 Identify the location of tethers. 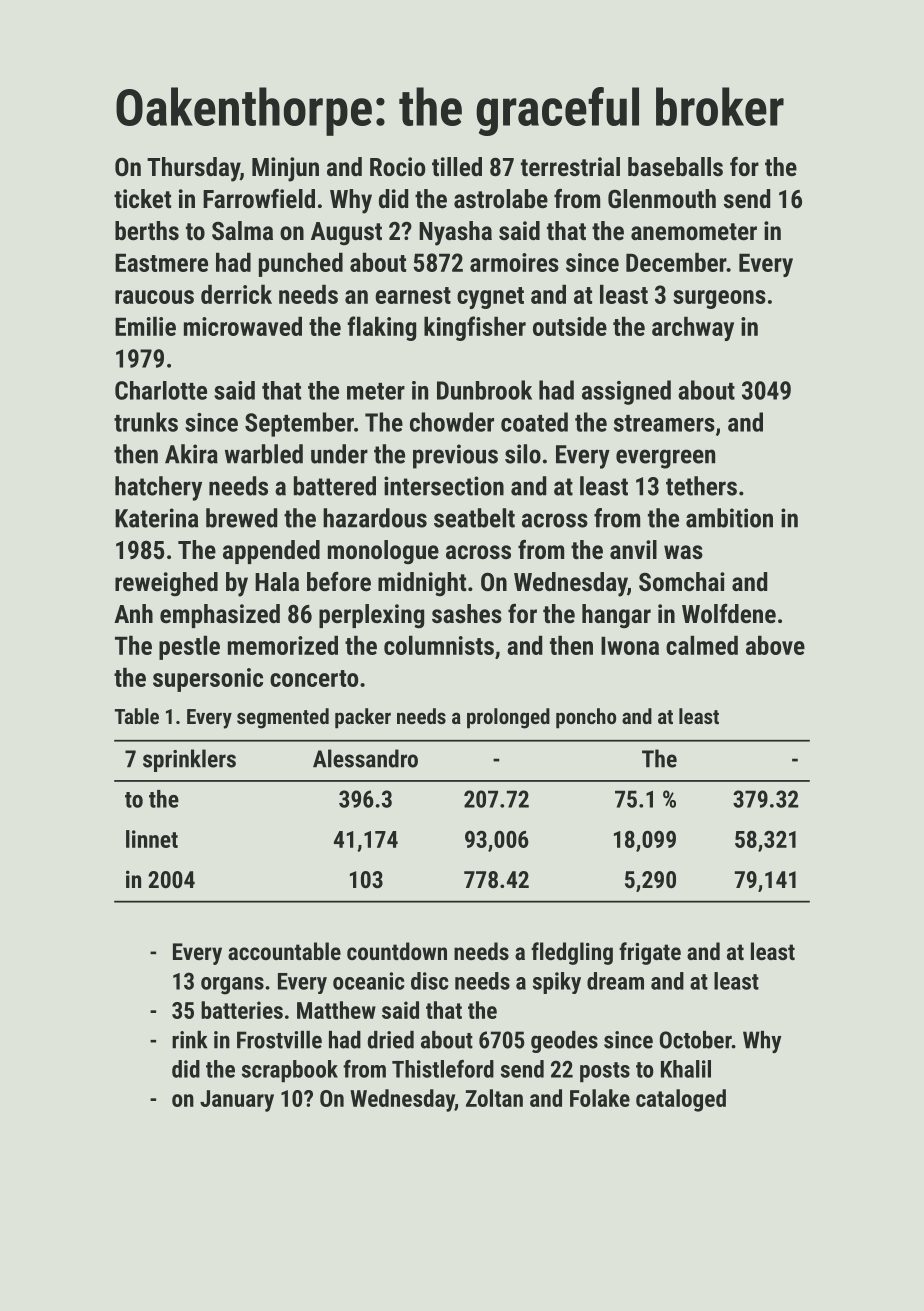
(701, 486).
